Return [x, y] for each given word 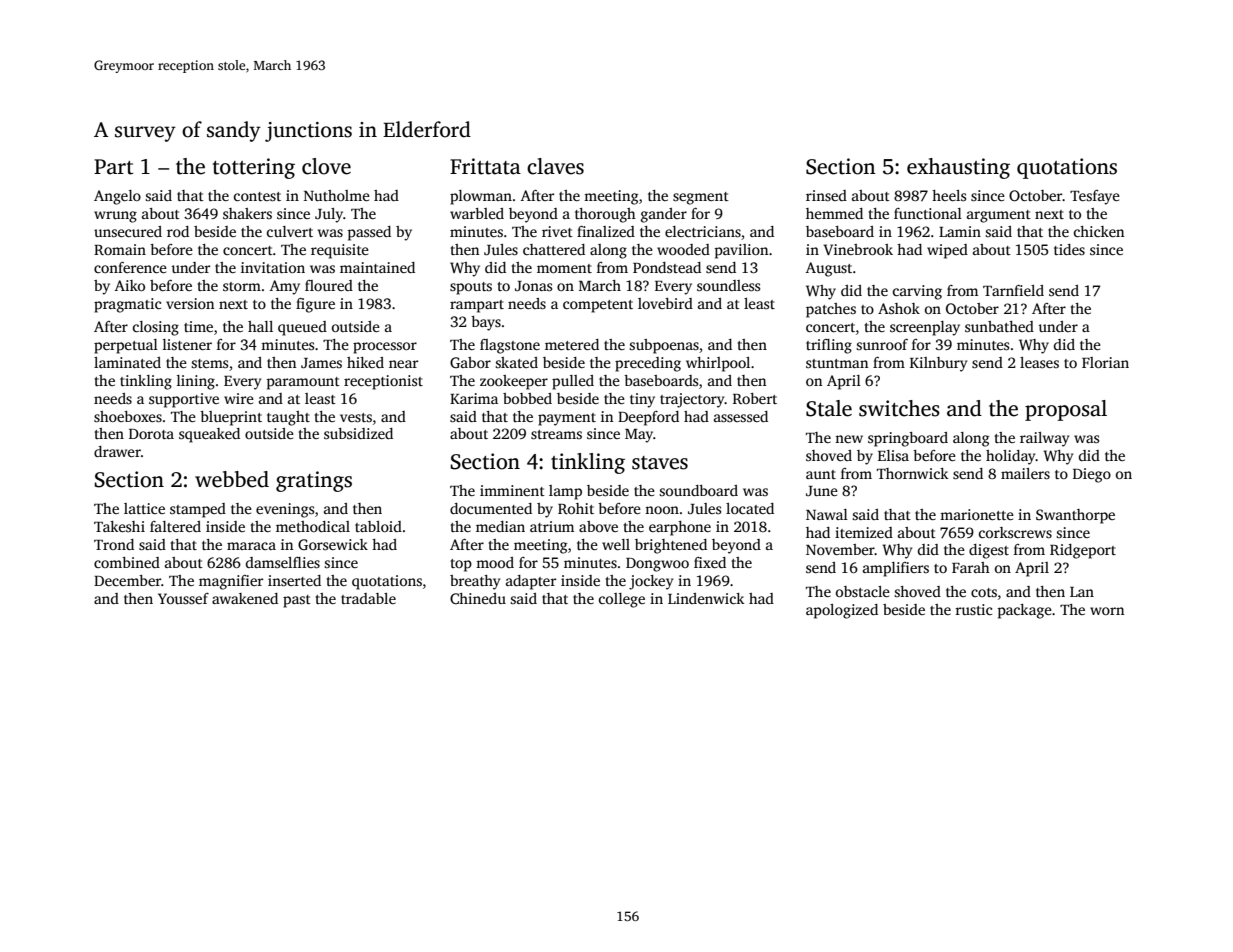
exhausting [958, 168]
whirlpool [718, 364]
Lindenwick [706, 598]
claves [555, 166]
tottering [254, 168]
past [297, 601]
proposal [1066, 410]
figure [315, 305]
